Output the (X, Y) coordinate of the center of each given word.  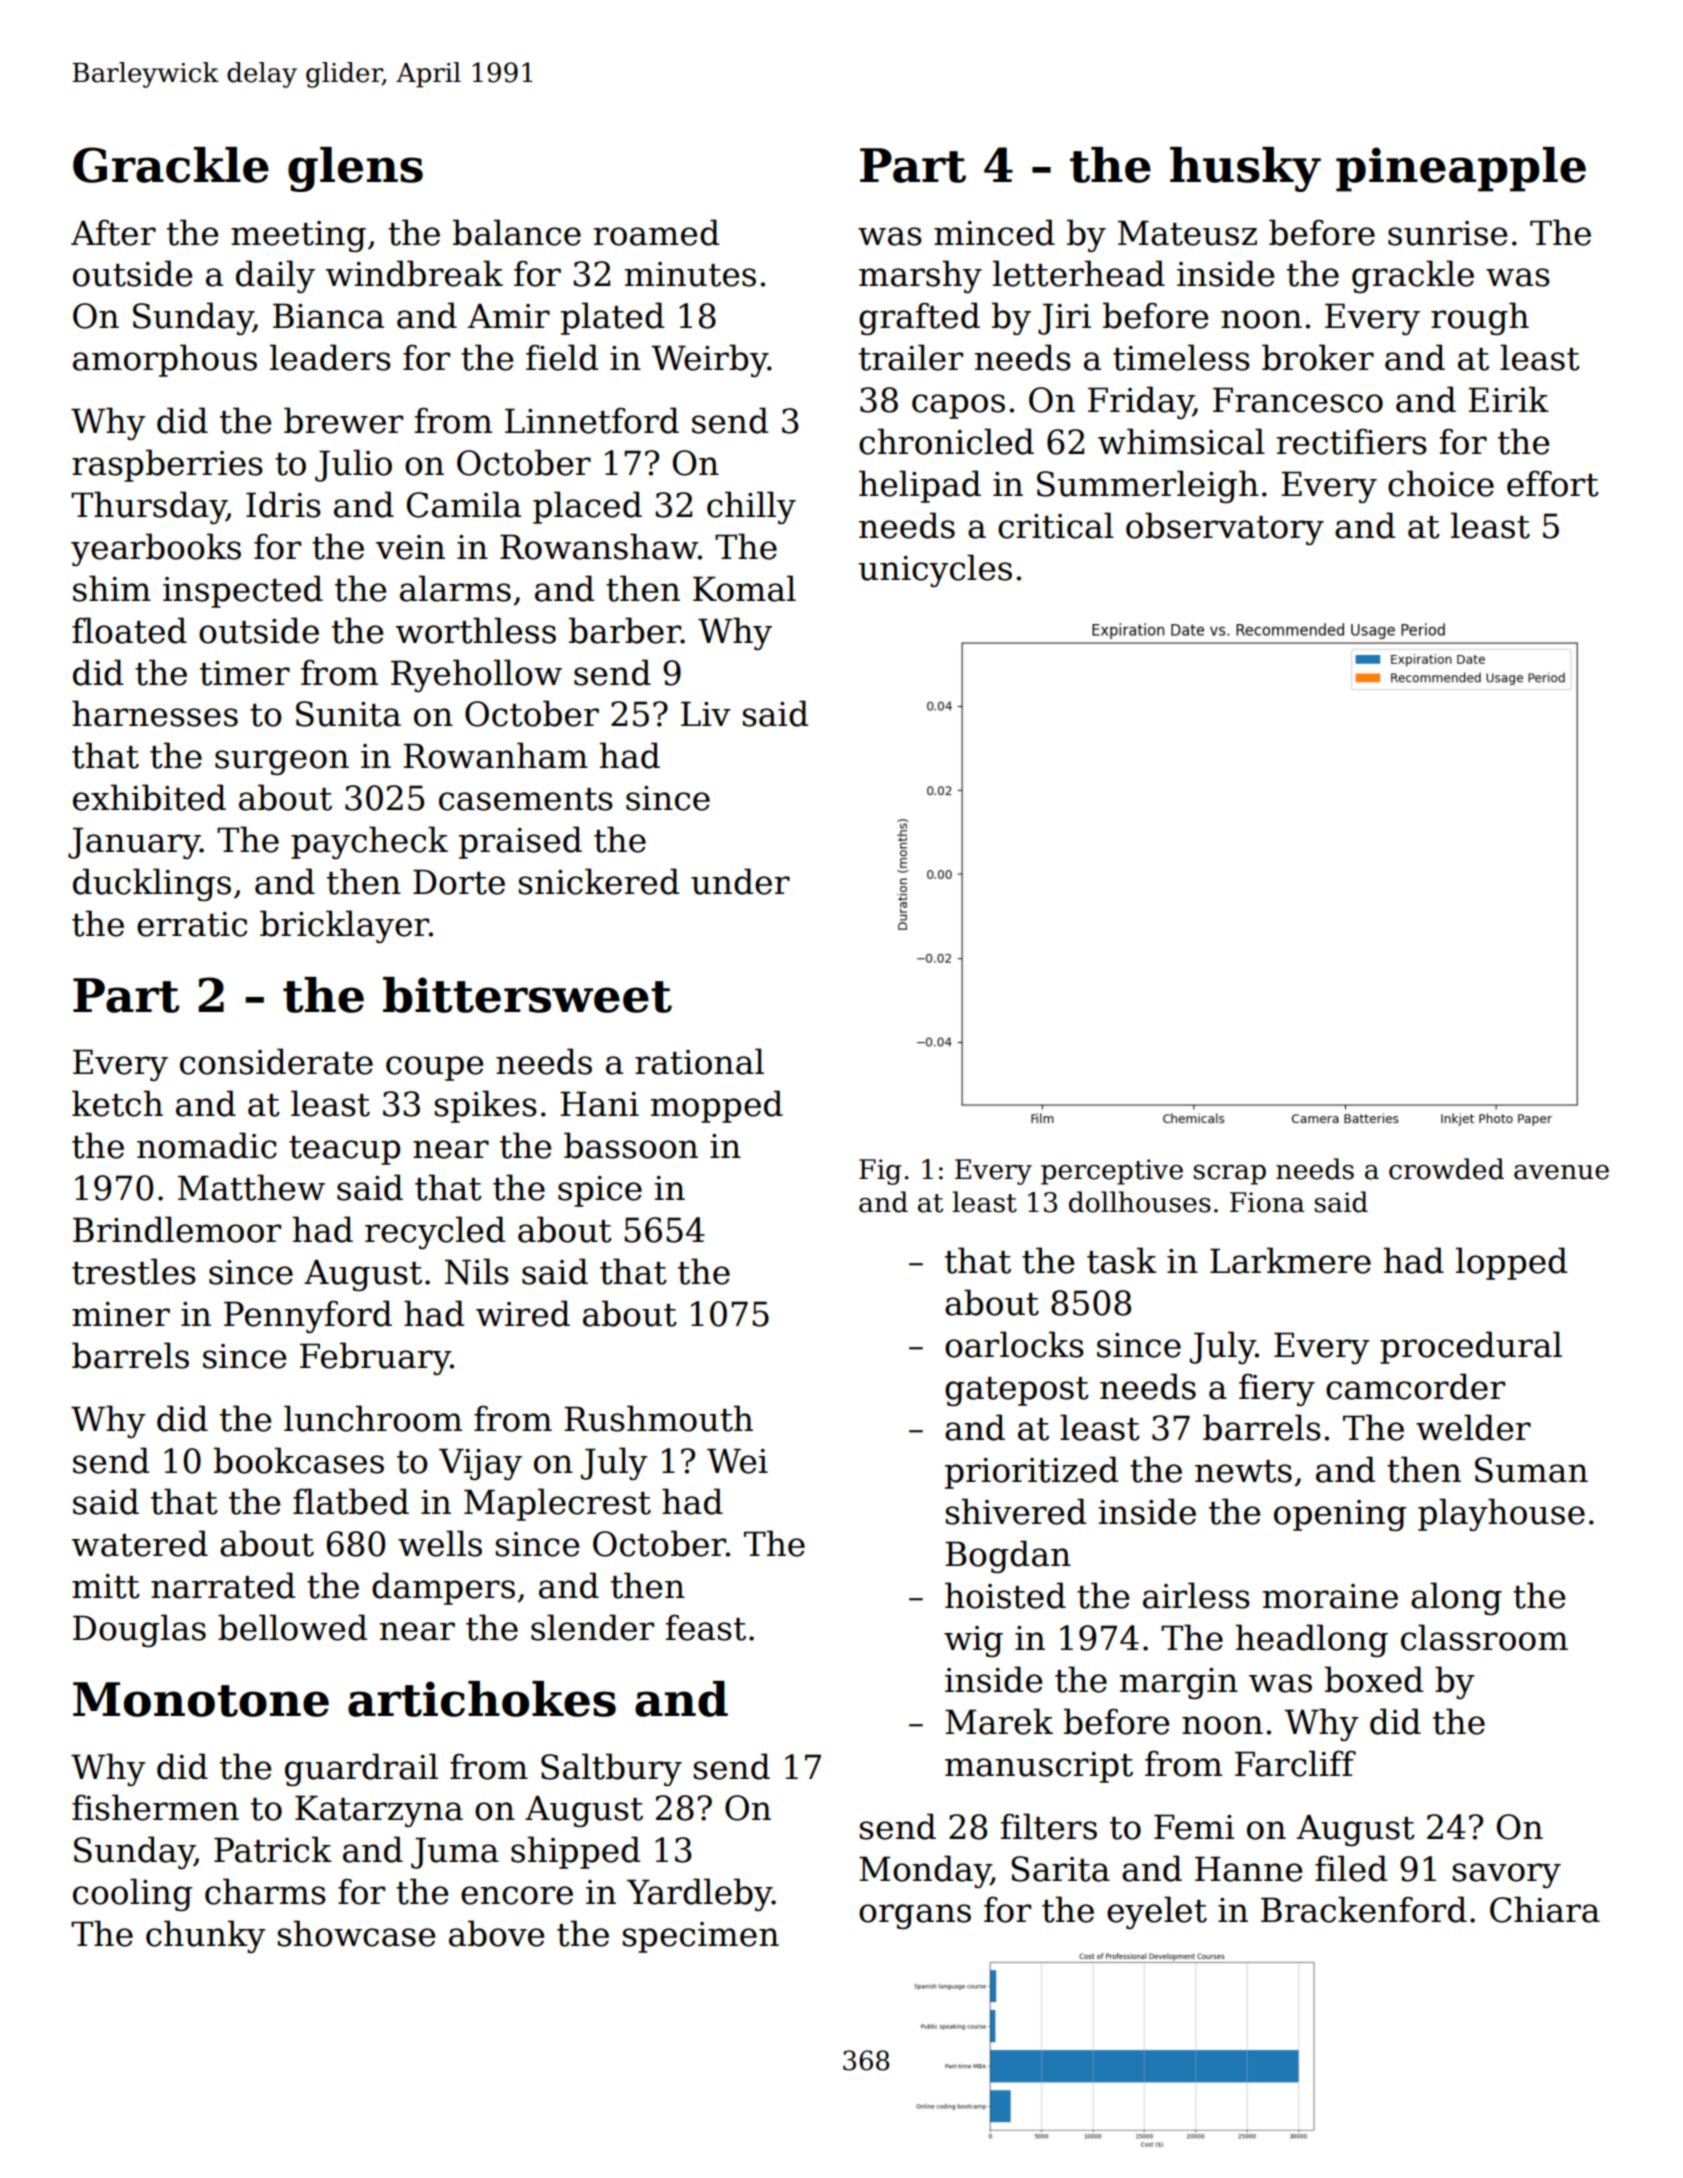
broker (1318, 357)
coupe (434, 1068)
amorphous (165, 360)
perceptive (1112, 1172)
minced (994, 232)
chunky (206, 1936)
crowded (1446, 1169)
